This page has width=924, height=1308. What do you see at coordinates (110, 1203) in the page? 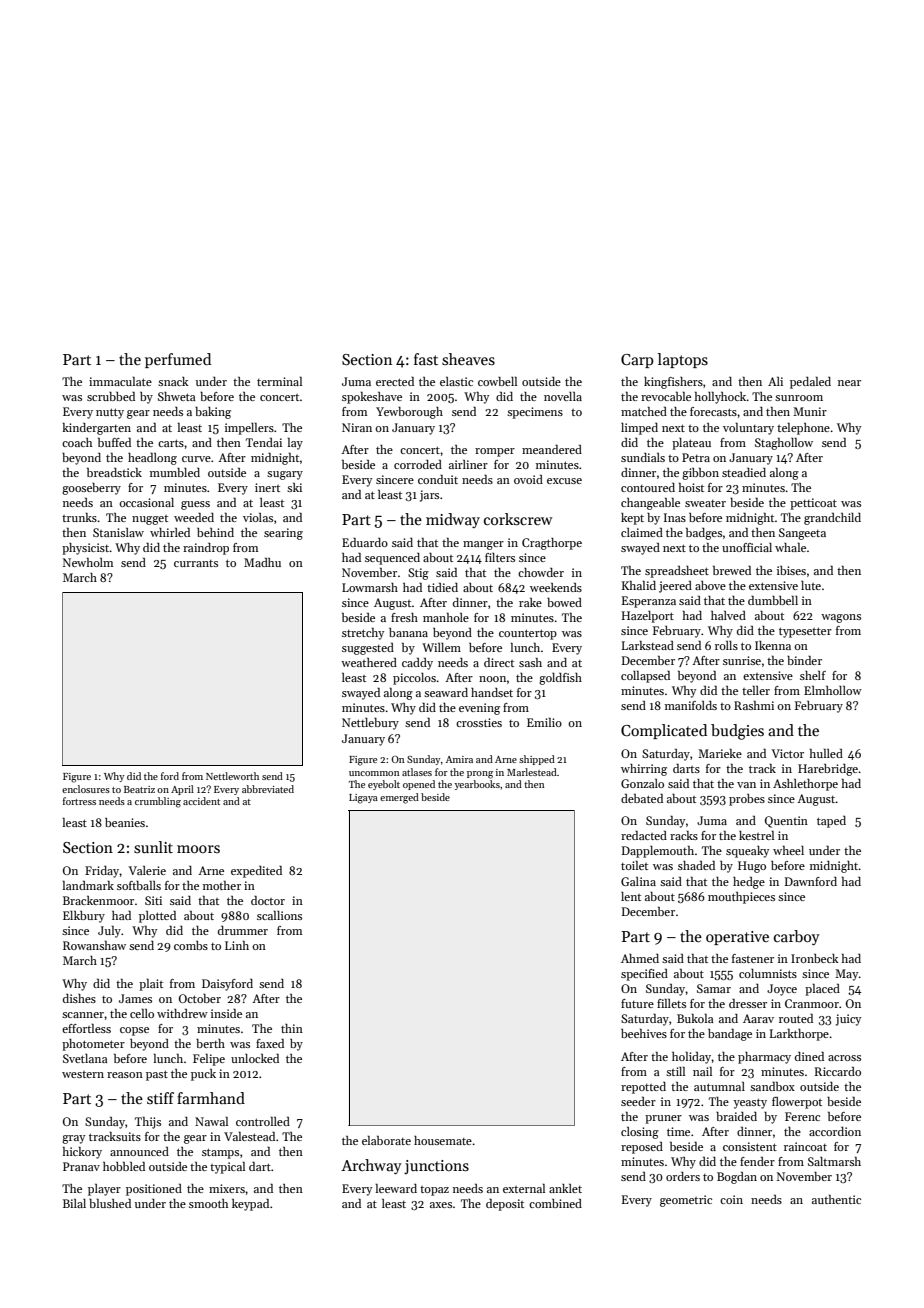
I see `blushed` at bounding box center [110, 1203].
